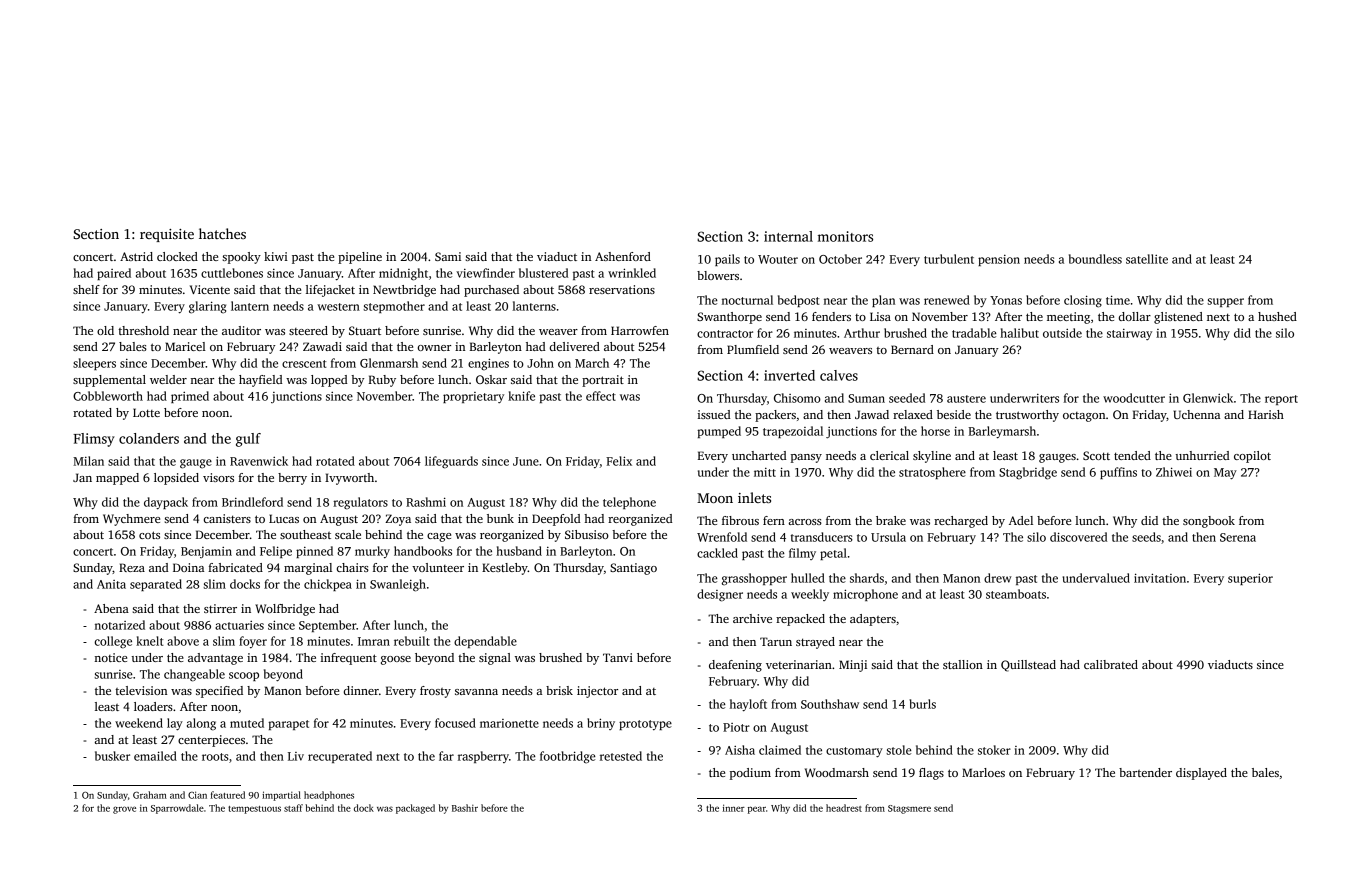 The height and width of the screenshot is (887, 1372). I want to click on Benjamin, so click(206, 552).
